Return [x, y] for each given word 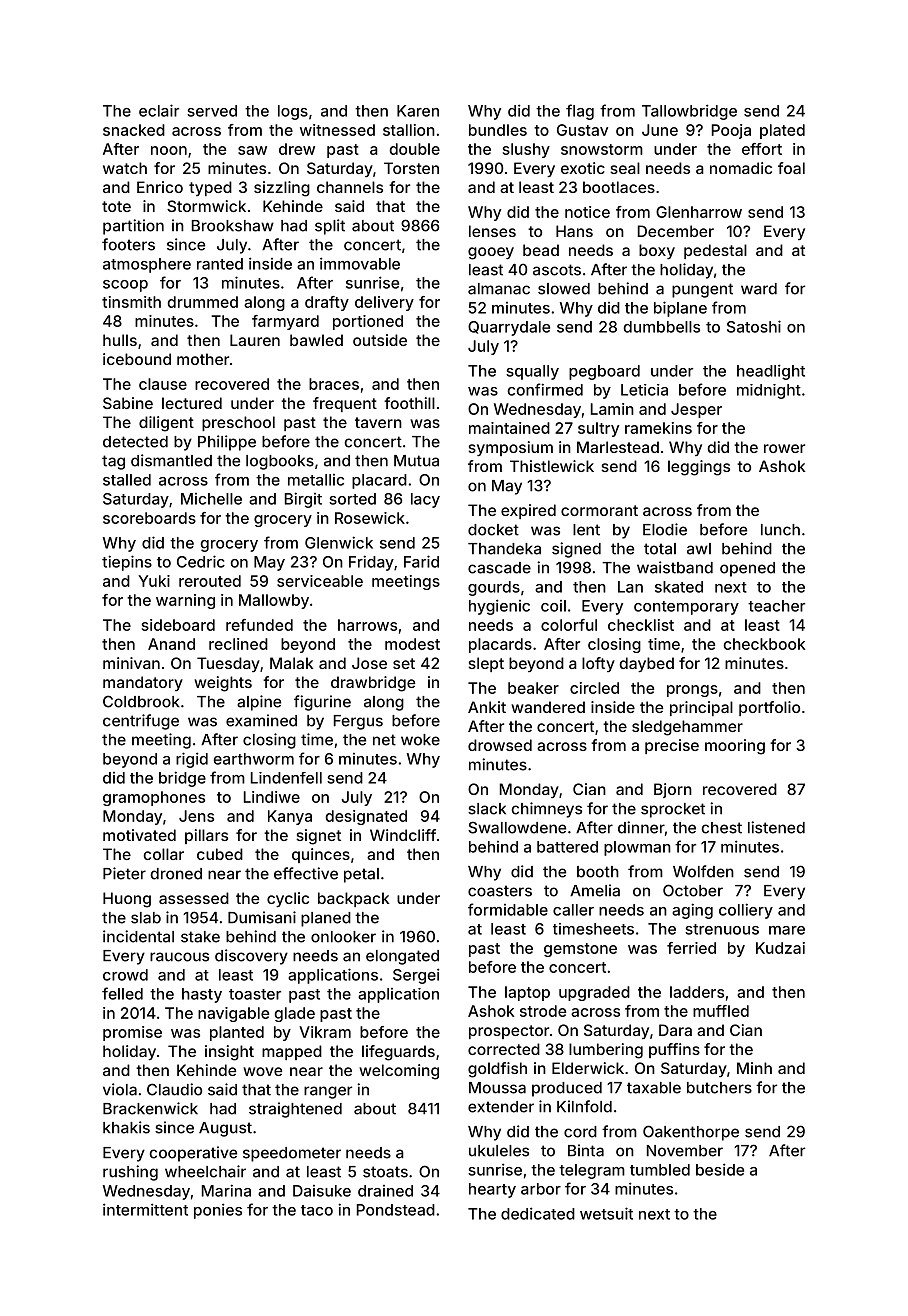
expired [528, 511]
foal [791, 168]
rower [784, 448]
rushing [130, 1173]
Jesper [696, 410]
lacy [425, 500]
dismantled [171, 460]
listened [776, 827]
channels [350, 187]
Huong [127, 900]
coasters [500, 891]
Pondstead [396, 1210]
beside [720, 1169]
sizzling [282, 189]
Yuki [154, 581]
